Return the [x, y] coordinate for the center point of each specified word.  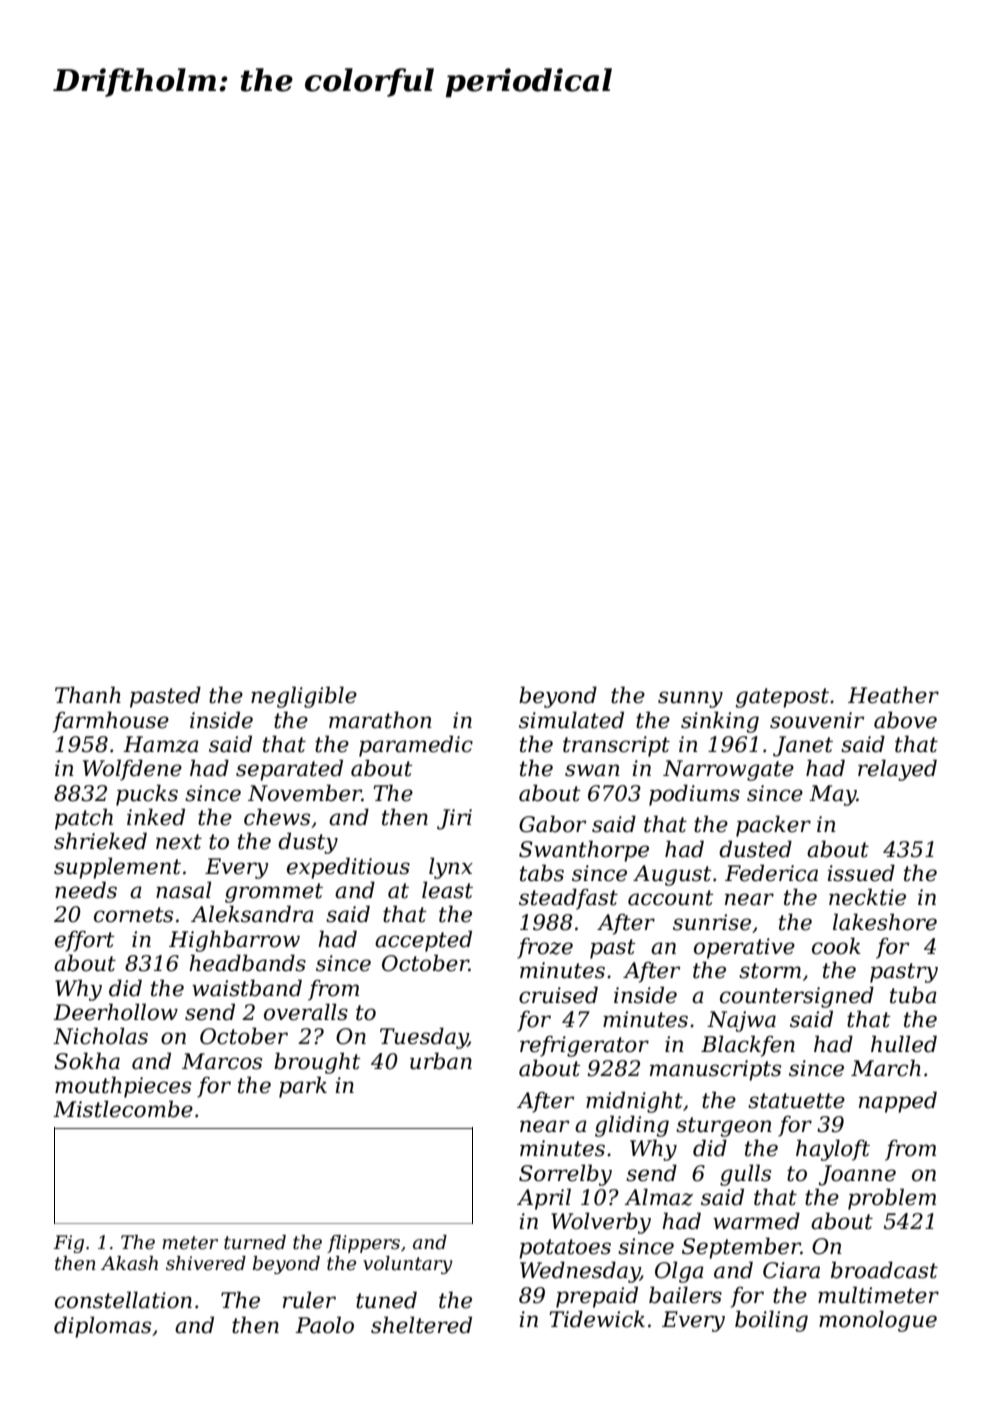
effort [85, 941]
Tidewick [597, 1319]
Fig [68, 1244]
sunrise [712, 922]
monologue [878, 1321]
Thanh [88, 695]
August [672, 875]
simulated [571, 720]
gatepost [782, 698]
